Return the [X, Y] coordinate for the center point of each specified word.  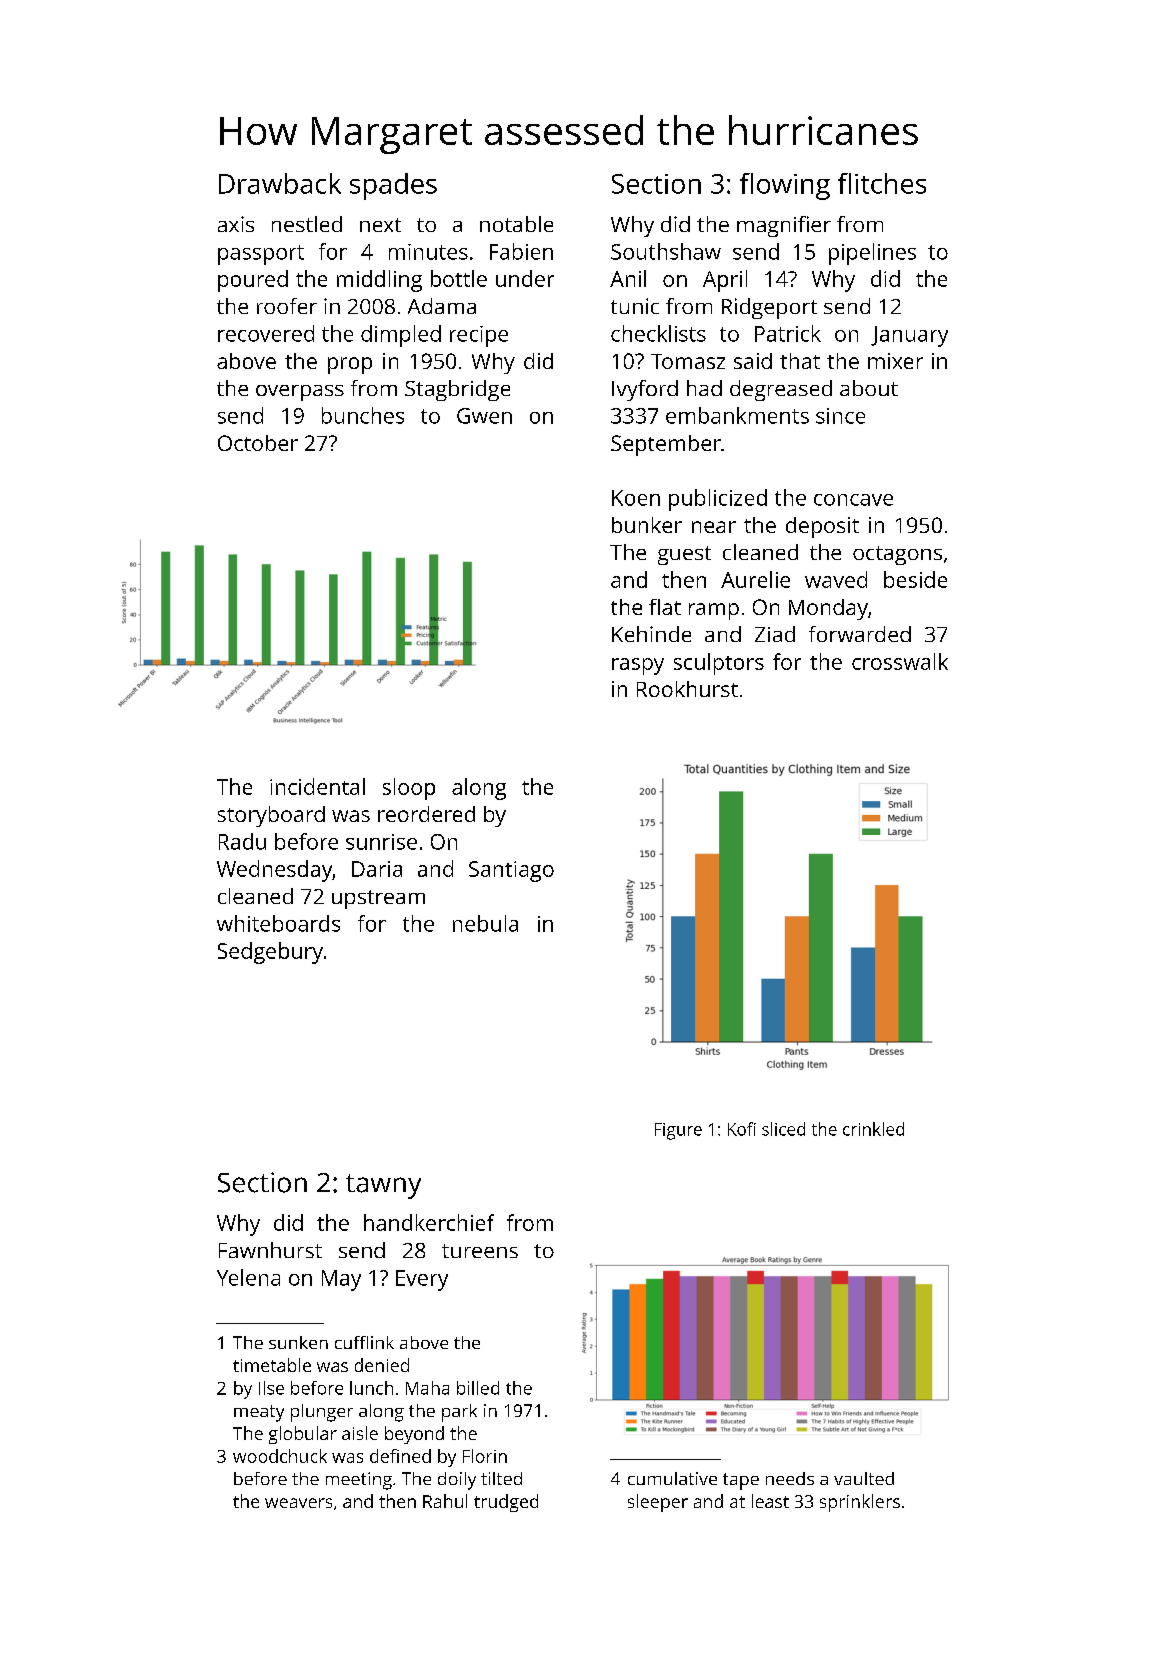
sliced [783, 1129]
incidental [317, 786]
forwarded [860, 634]
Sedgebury [270, 953]
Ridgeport [769, 308]
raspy [638, 666]
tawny [383, 1186]
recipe [479, 336]
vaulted [864, 1478]
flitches [882, 183]
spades [393, 186]
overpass [300, 393]
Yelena [248, 1277]
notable [516, 224]
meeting [359, 1481]
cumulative [672, 1478]
